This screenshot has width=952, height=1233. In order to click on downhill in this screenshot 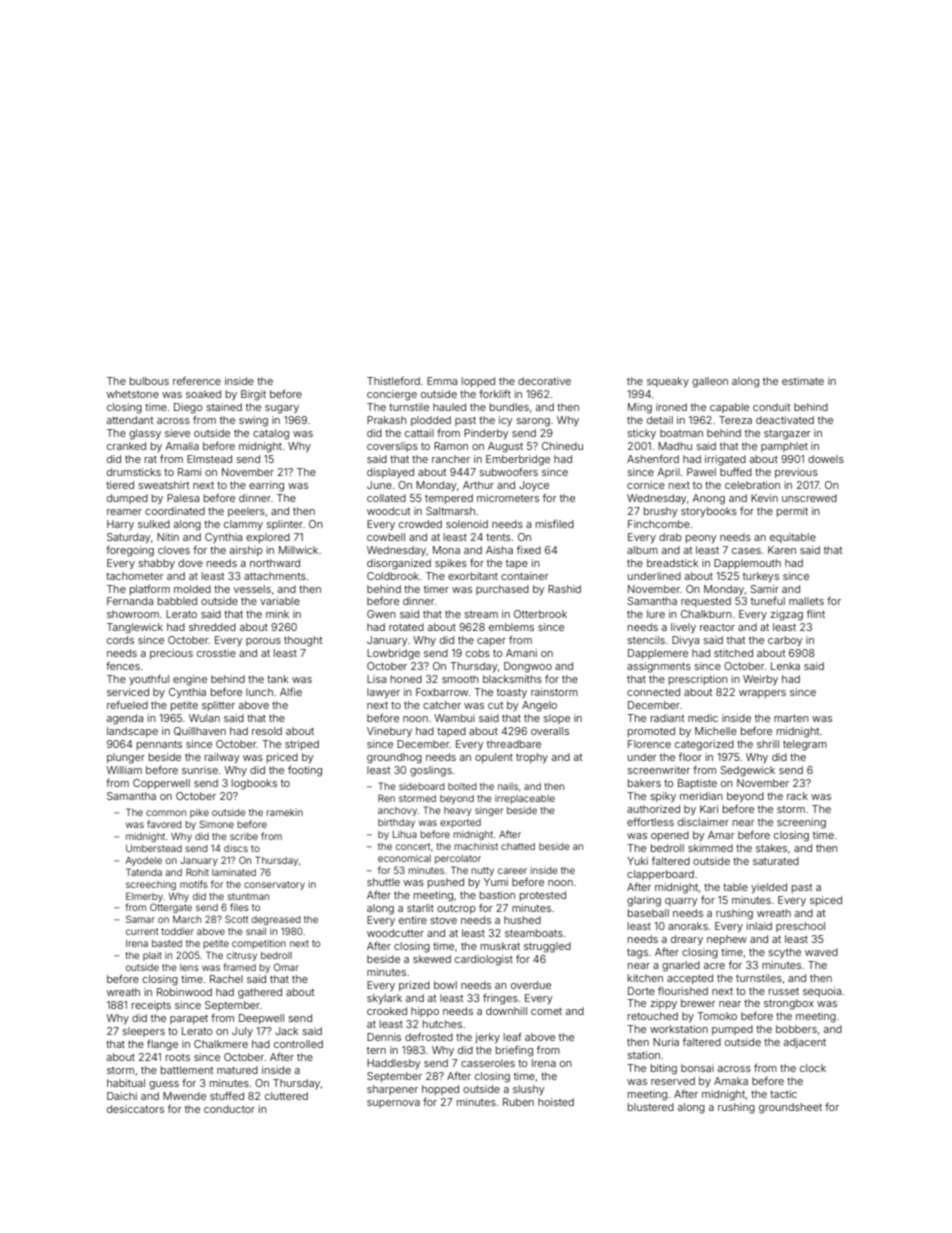, I will do `click(506, 1011)`.
